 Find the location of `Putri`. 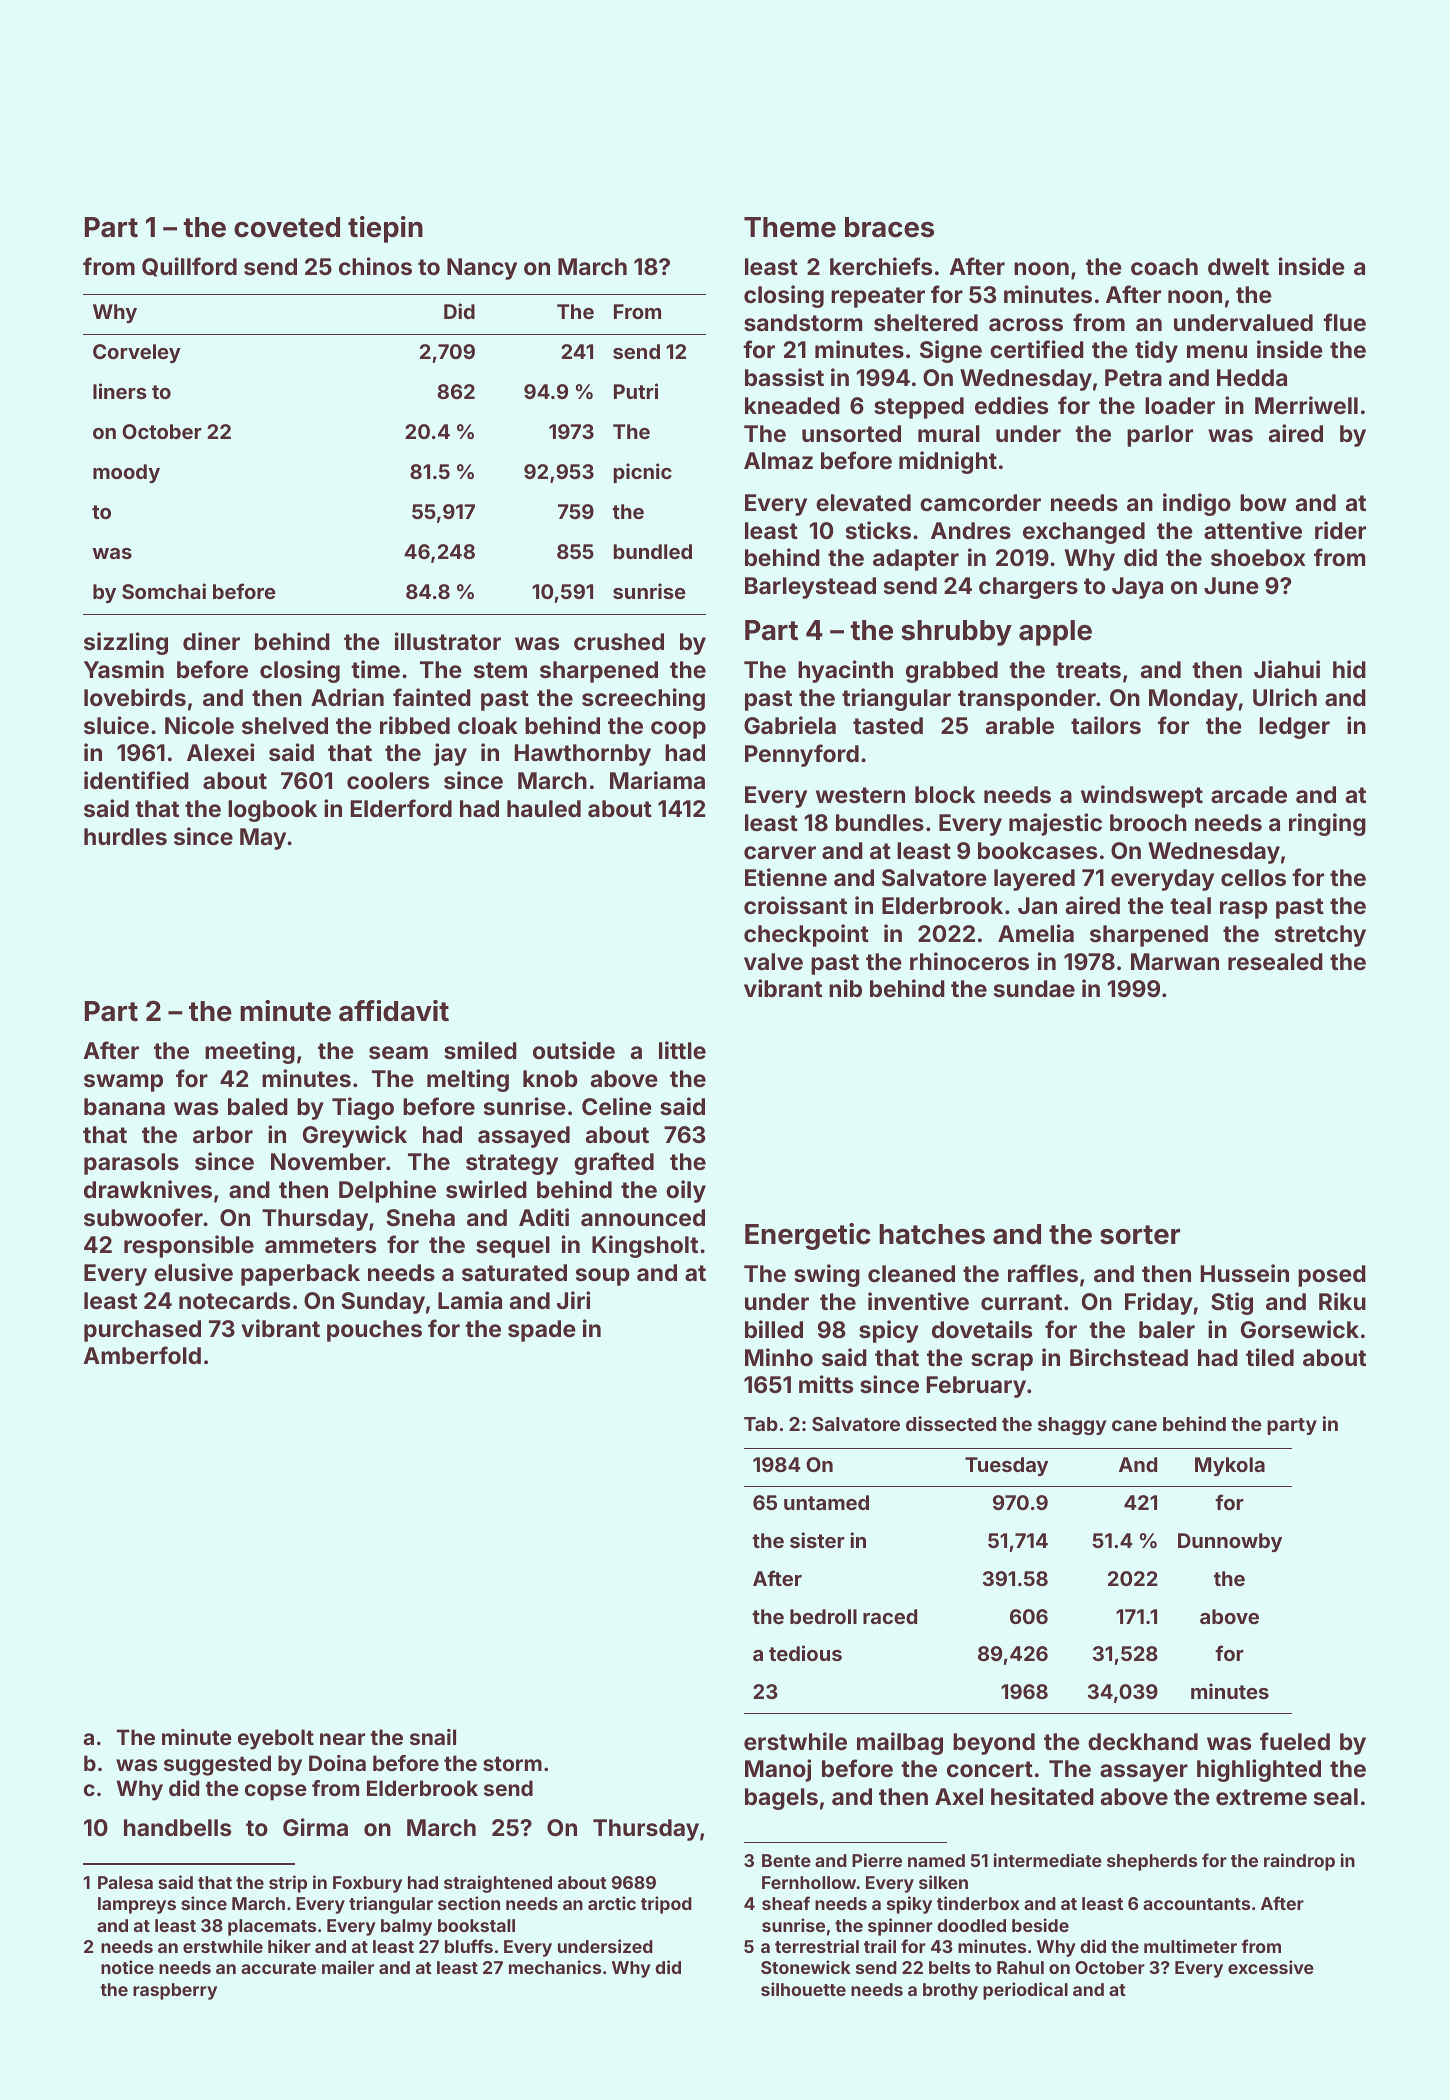

Putri is located at coordinates (636, 391).
